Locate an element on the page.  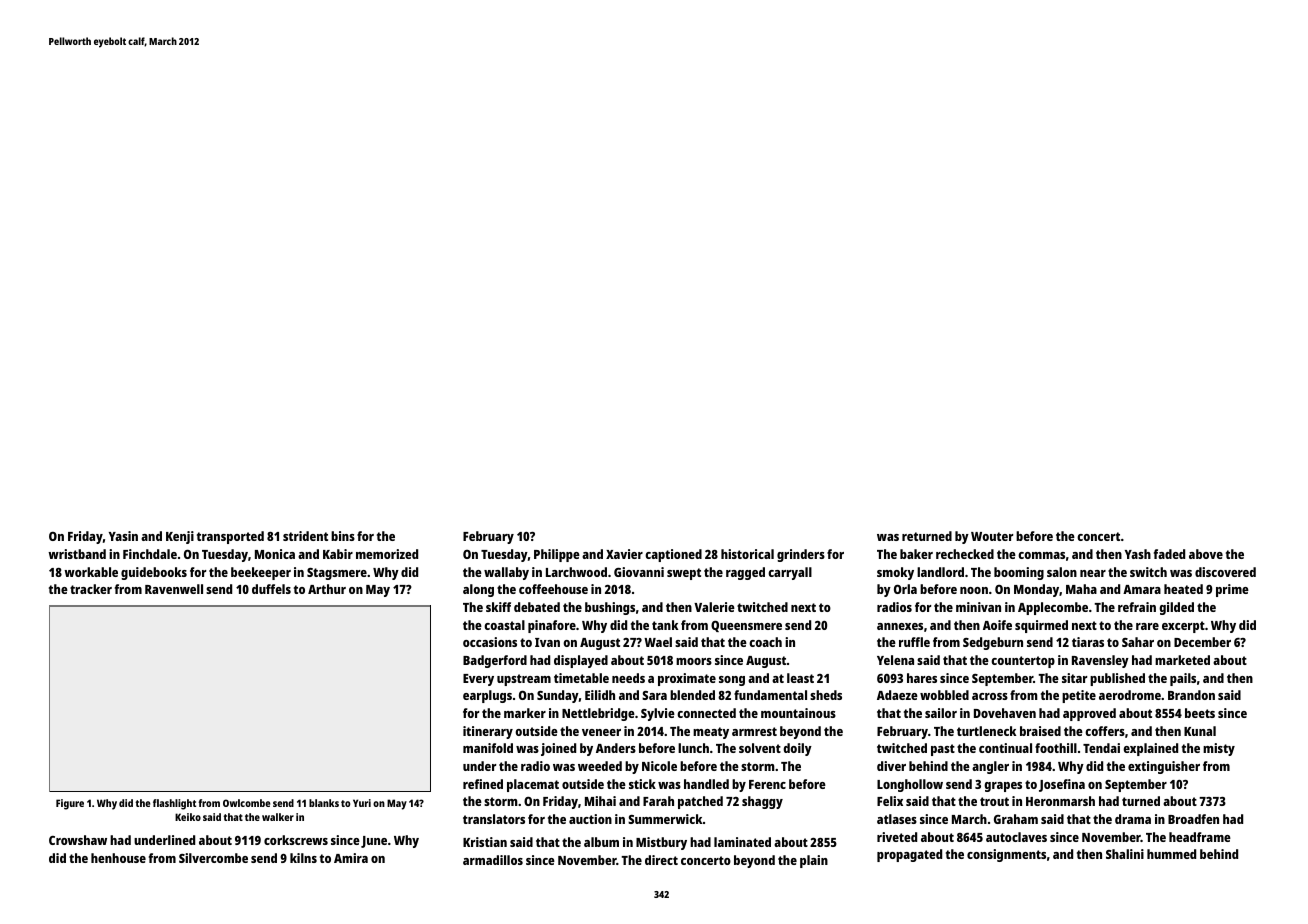
Wouter is located at coordinates (992, 536).
